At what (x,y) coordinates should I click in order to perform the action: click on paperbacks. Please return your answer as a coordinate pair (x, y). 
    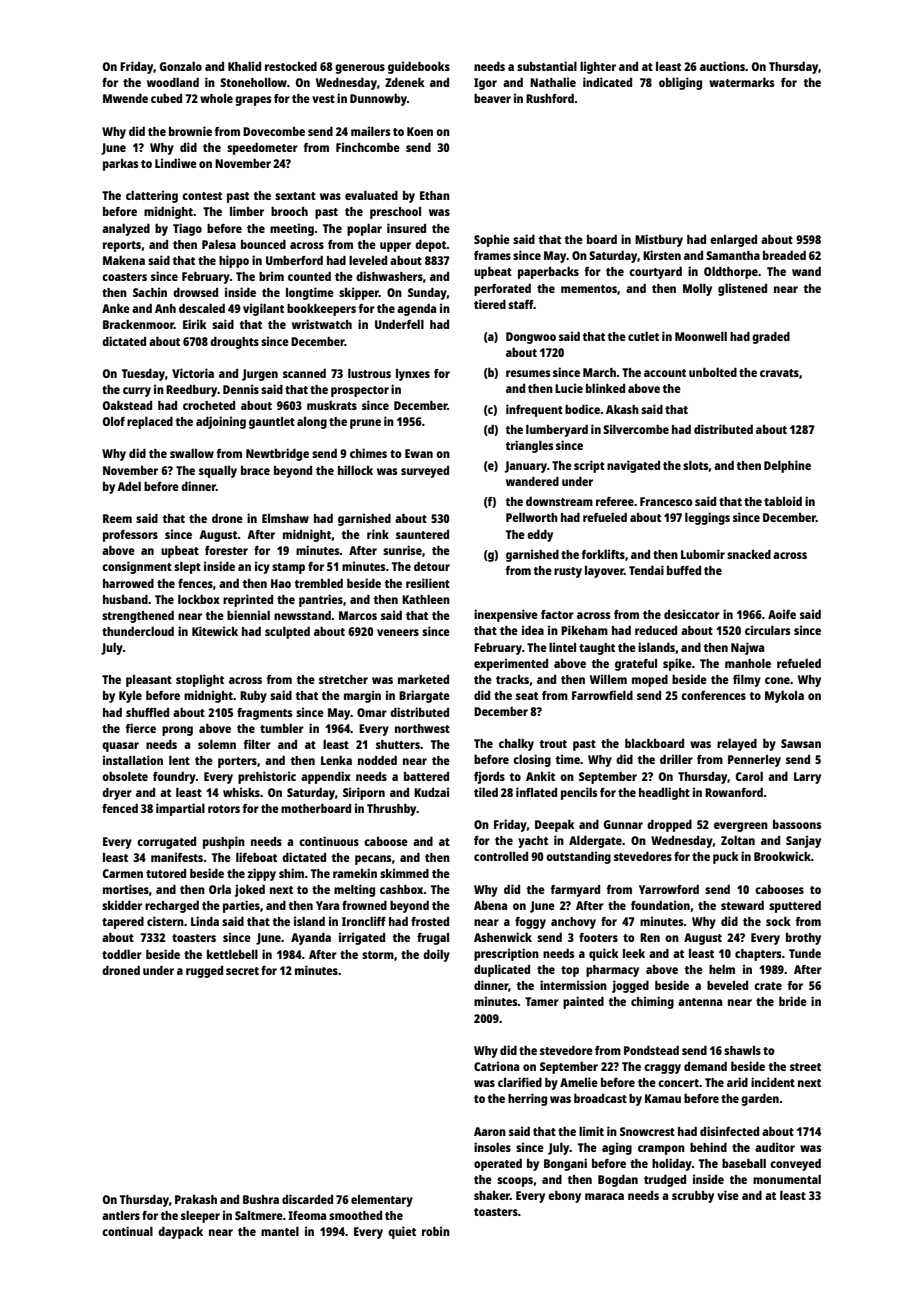
    Looking at the image, I should click on (548, 273).
